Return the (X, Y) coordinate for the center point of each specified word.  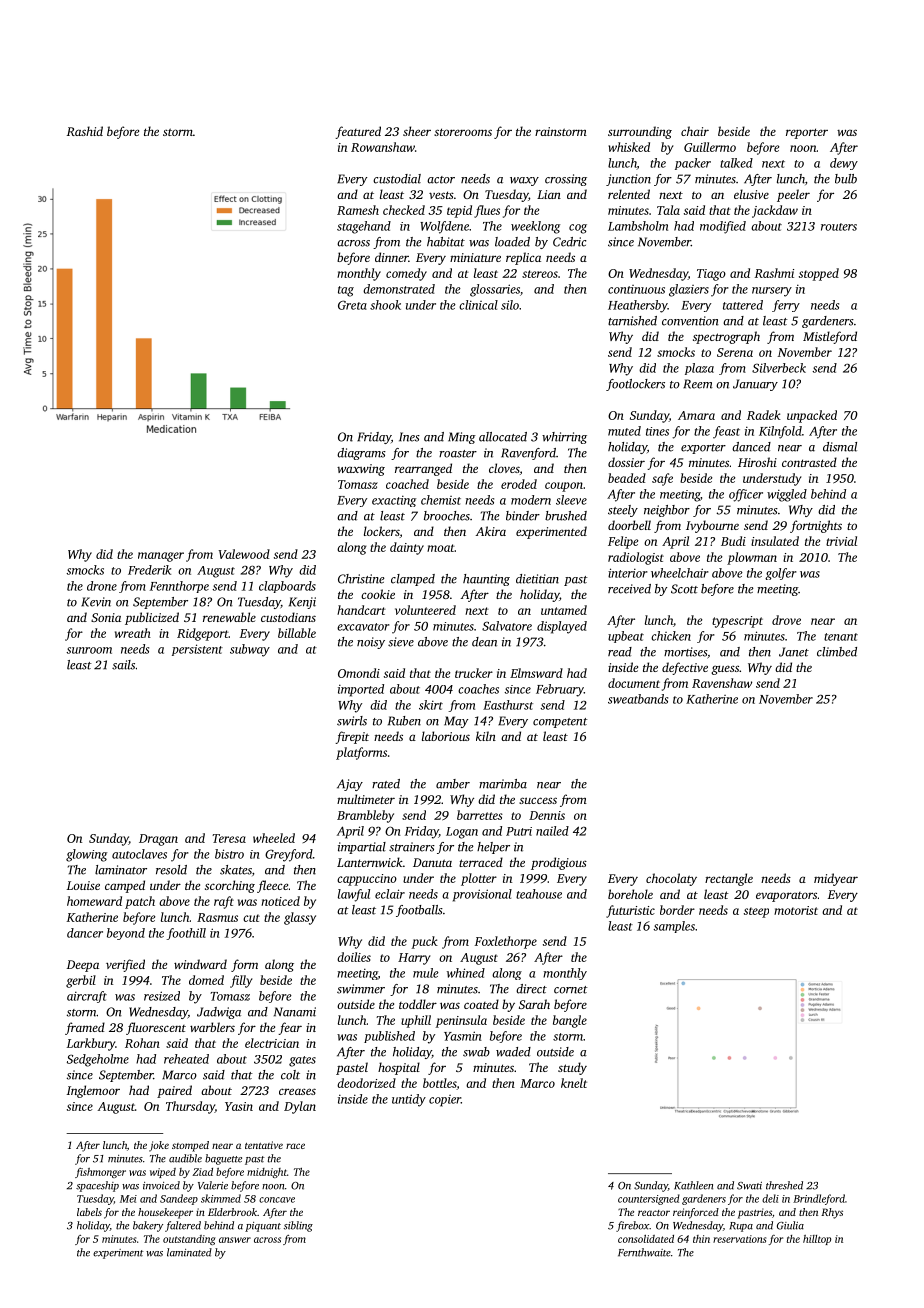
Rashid (85, 131)
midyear (836, 879)
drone (102, 586)
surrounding (640, 132)
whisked (629, 147)
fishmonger (100, 1173)
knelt (574, 1083)
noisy (371, 643)
